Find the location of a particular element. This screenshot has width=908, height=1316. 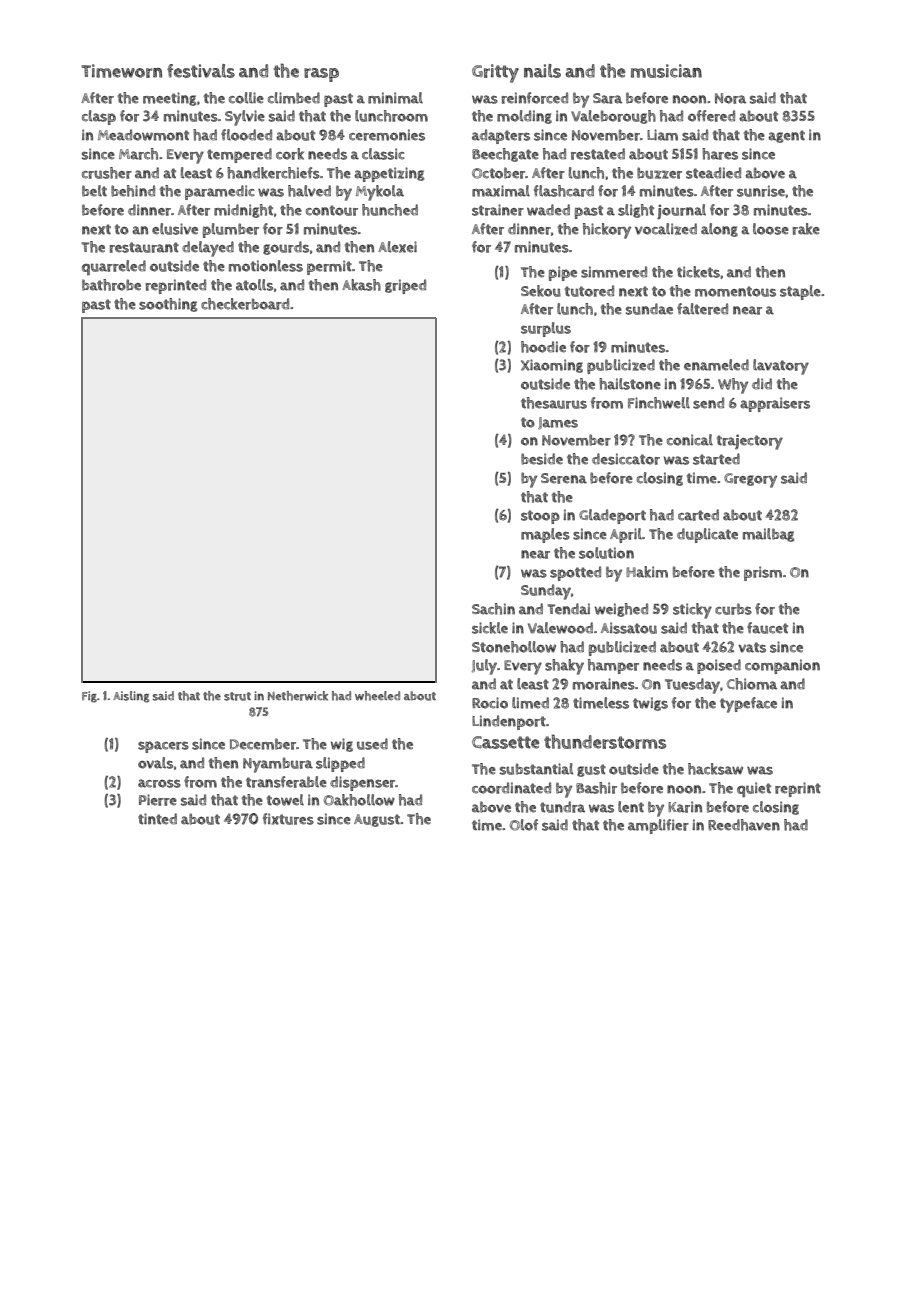

clasp is located at coordinates (99, 117).
